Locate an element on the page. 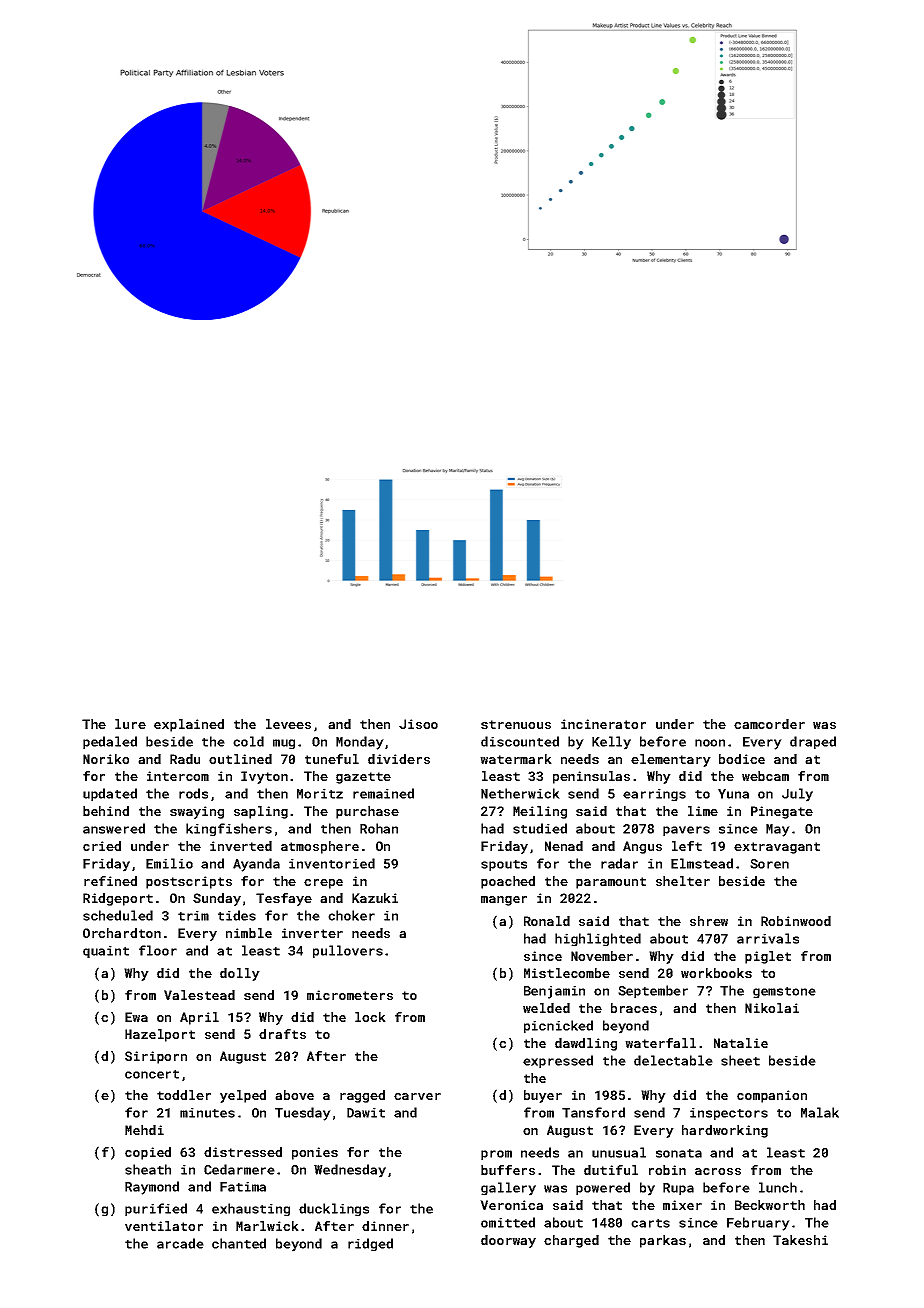  scheduled is located at coordinates (118, 915).
